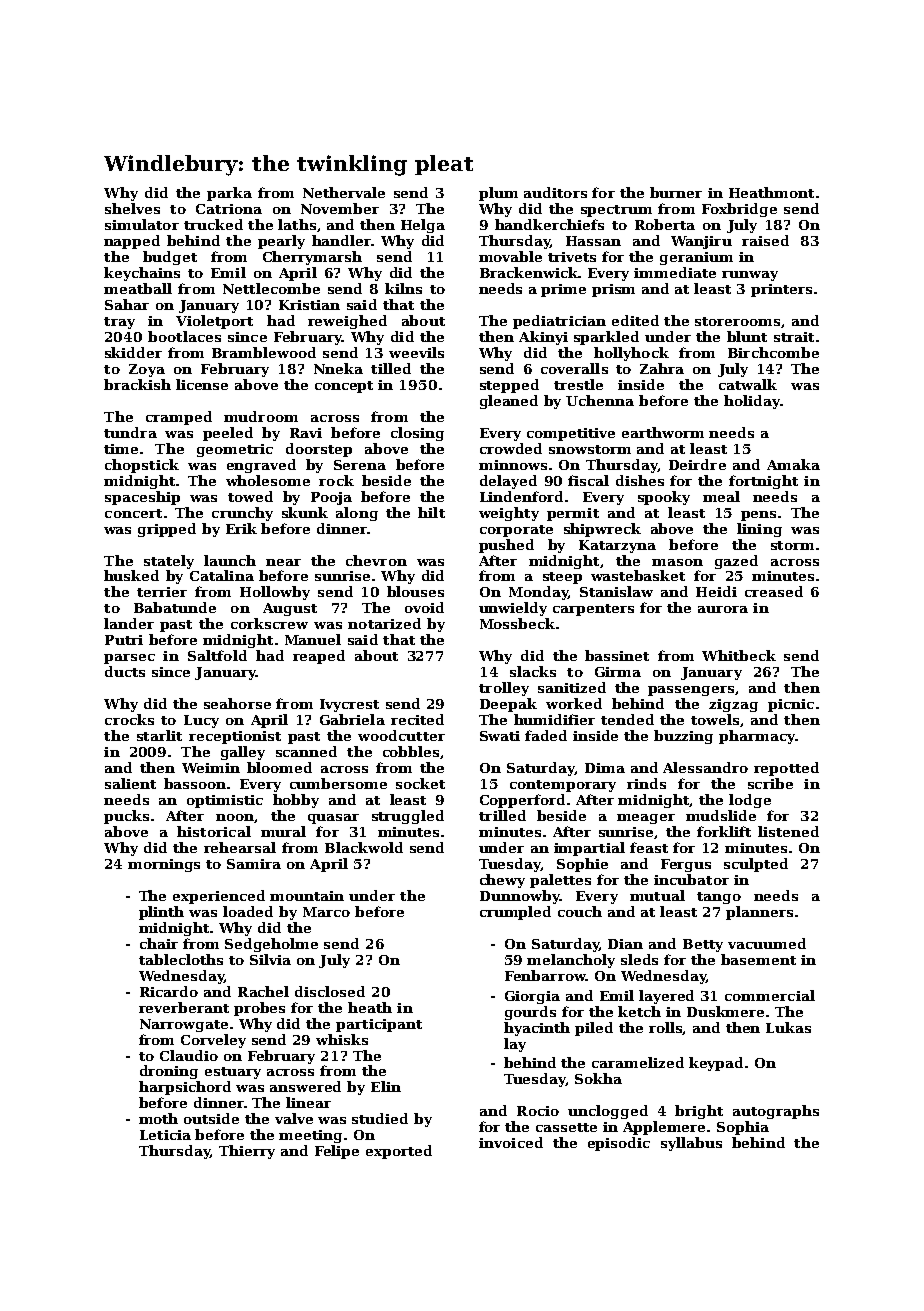 This screenshot has height=1311, width=924. Describe the element at coordinates (384, 623) in the screenshot. I see `notarized` at that location.
